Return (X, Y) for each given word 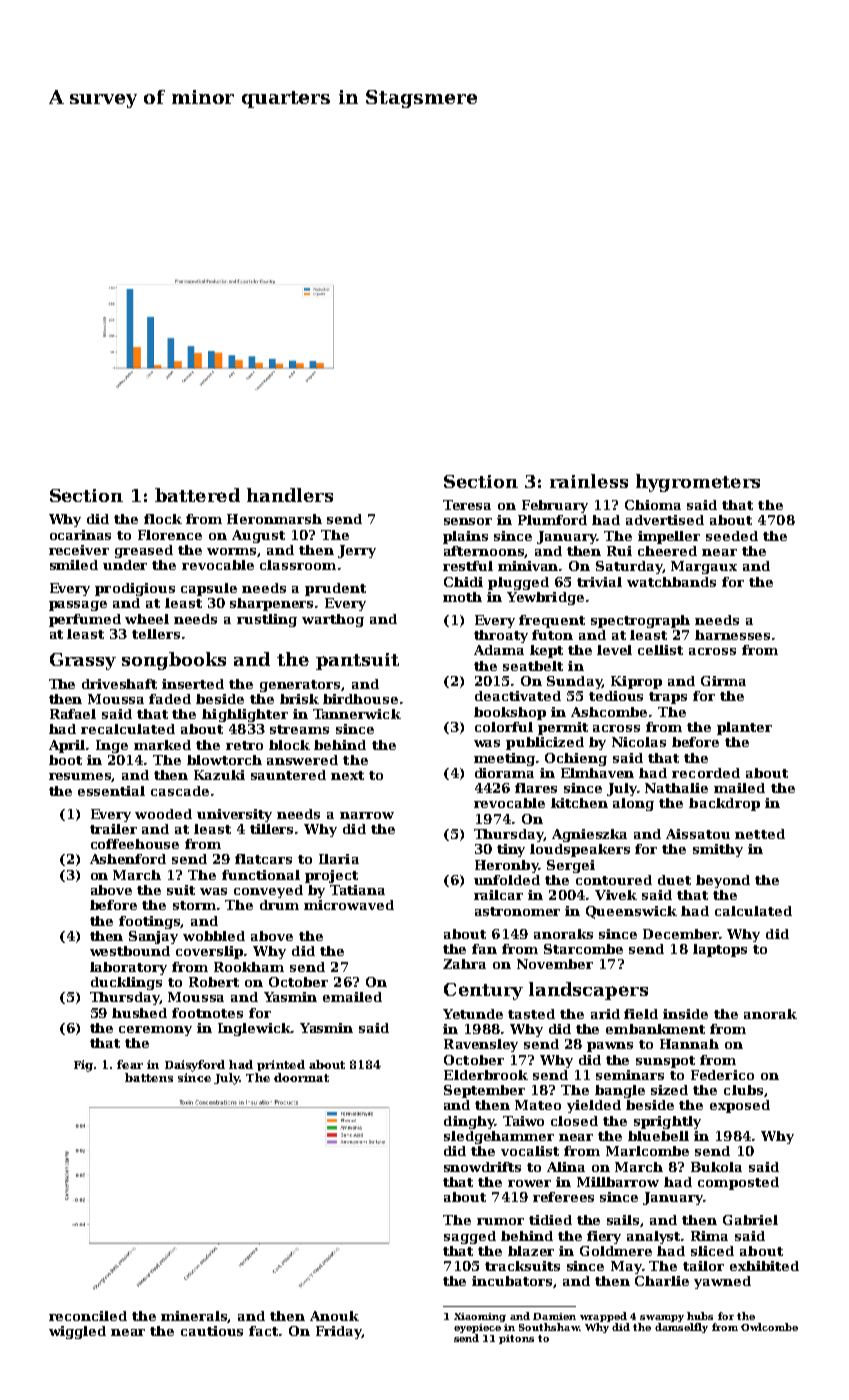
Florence (170, 535)
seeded (732, 536)
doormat (301, 1077)
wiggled (77, 1332)
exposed (740, 1106)
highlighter (245, 715)
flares (536, 788)
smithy (718, 850)
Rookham (249, 967)
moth (462, 597)
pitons (516, 1339)
